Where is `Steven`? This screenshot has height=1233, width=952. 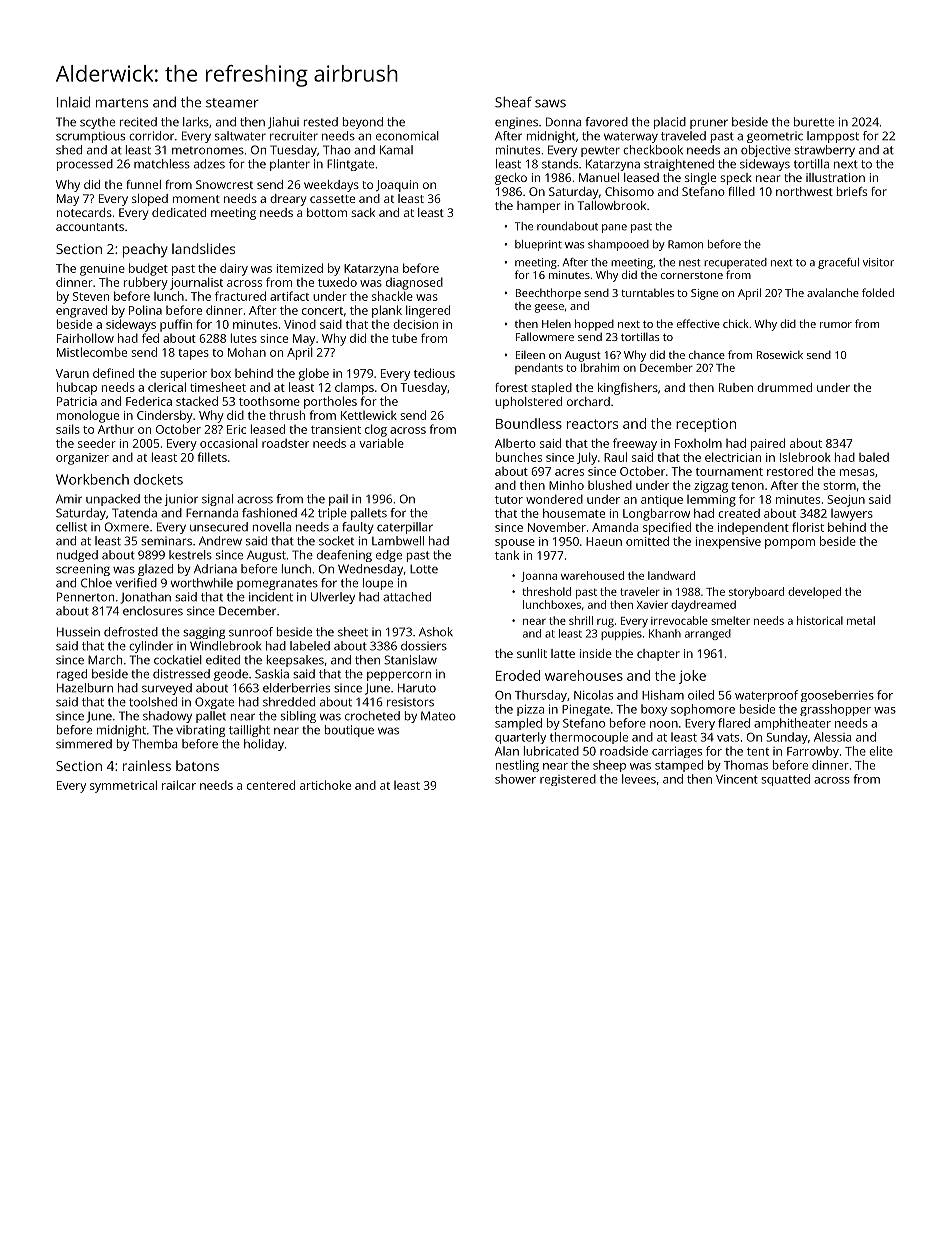
Steven is located at coordinates (91, 296).
